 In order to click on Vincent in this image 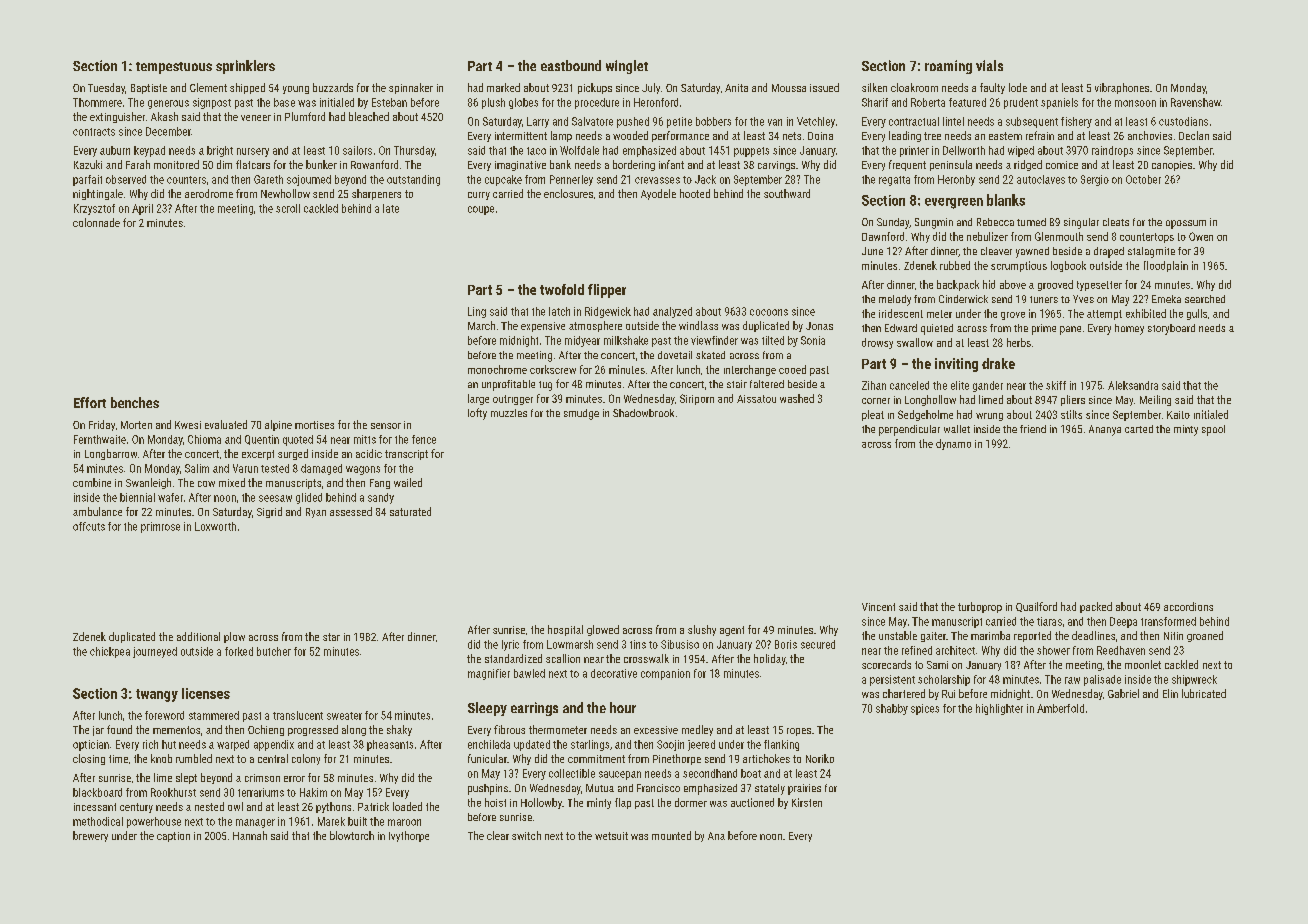, I will do `click(878, 607)`.
